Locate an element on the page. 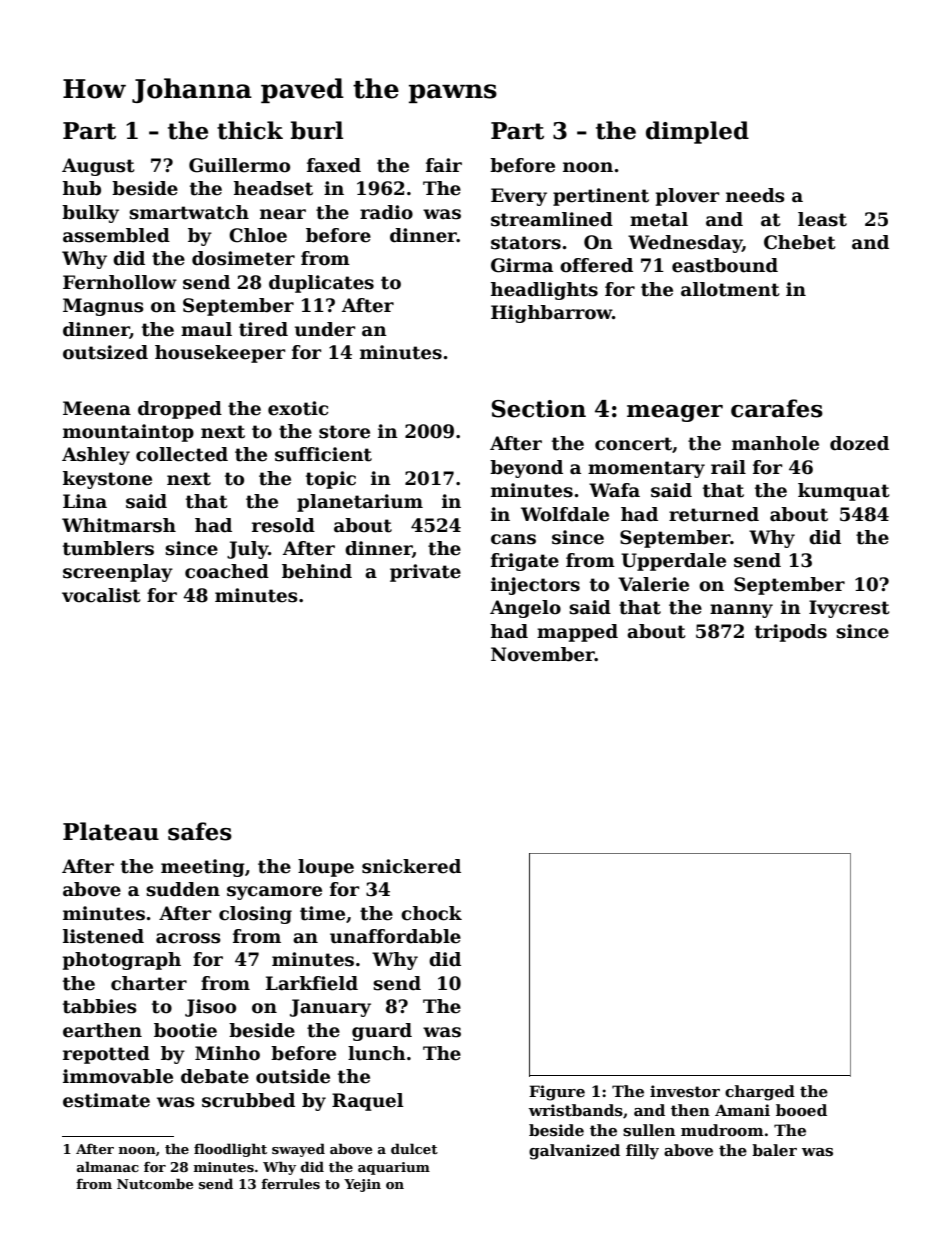 This page has width=952, height=1233. meager is located at coordinates (675, 413).
